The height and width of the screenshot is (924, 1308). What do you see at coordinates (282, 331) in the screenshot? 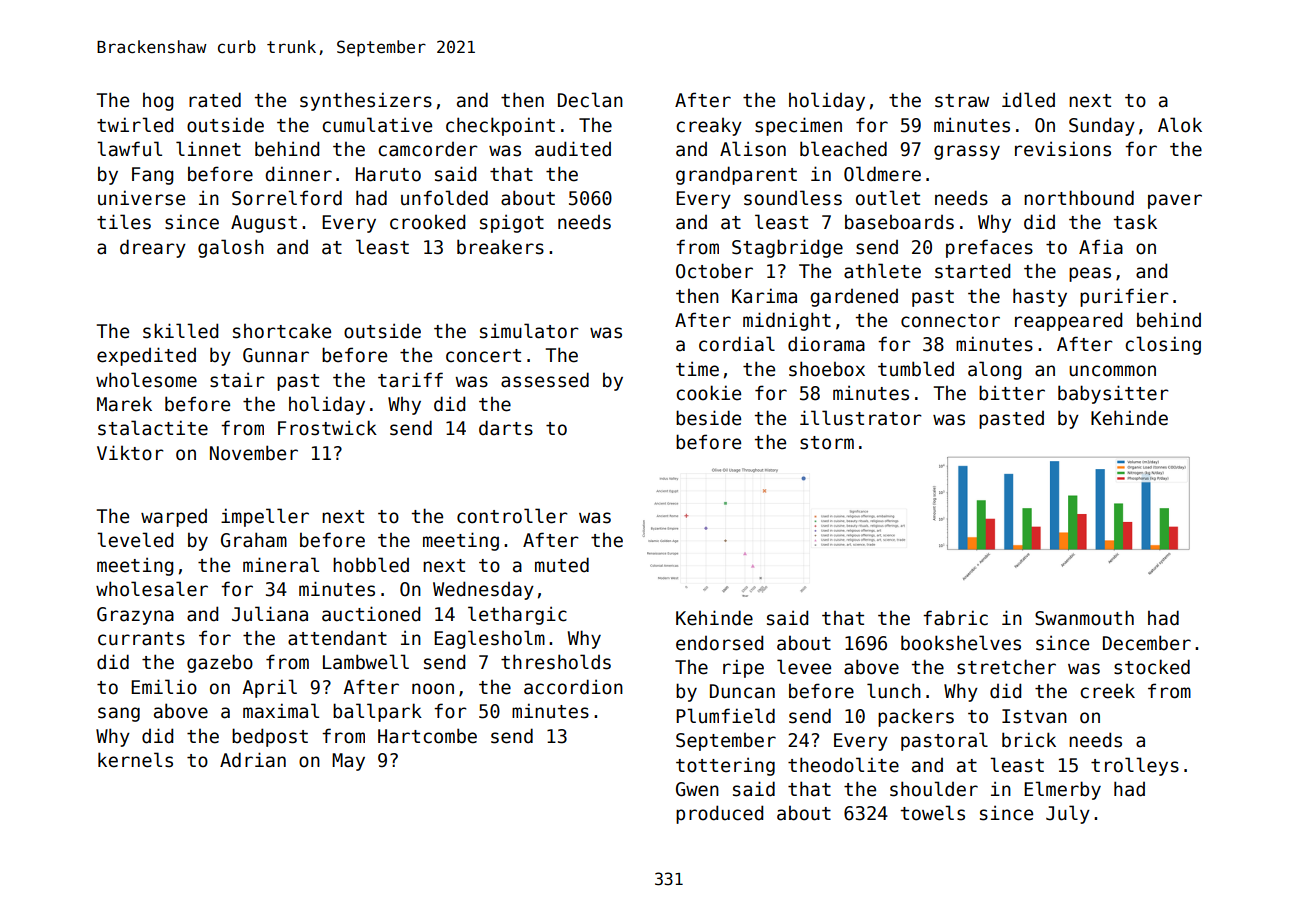
I see `shortcake` at bounding box center [282, 331].
